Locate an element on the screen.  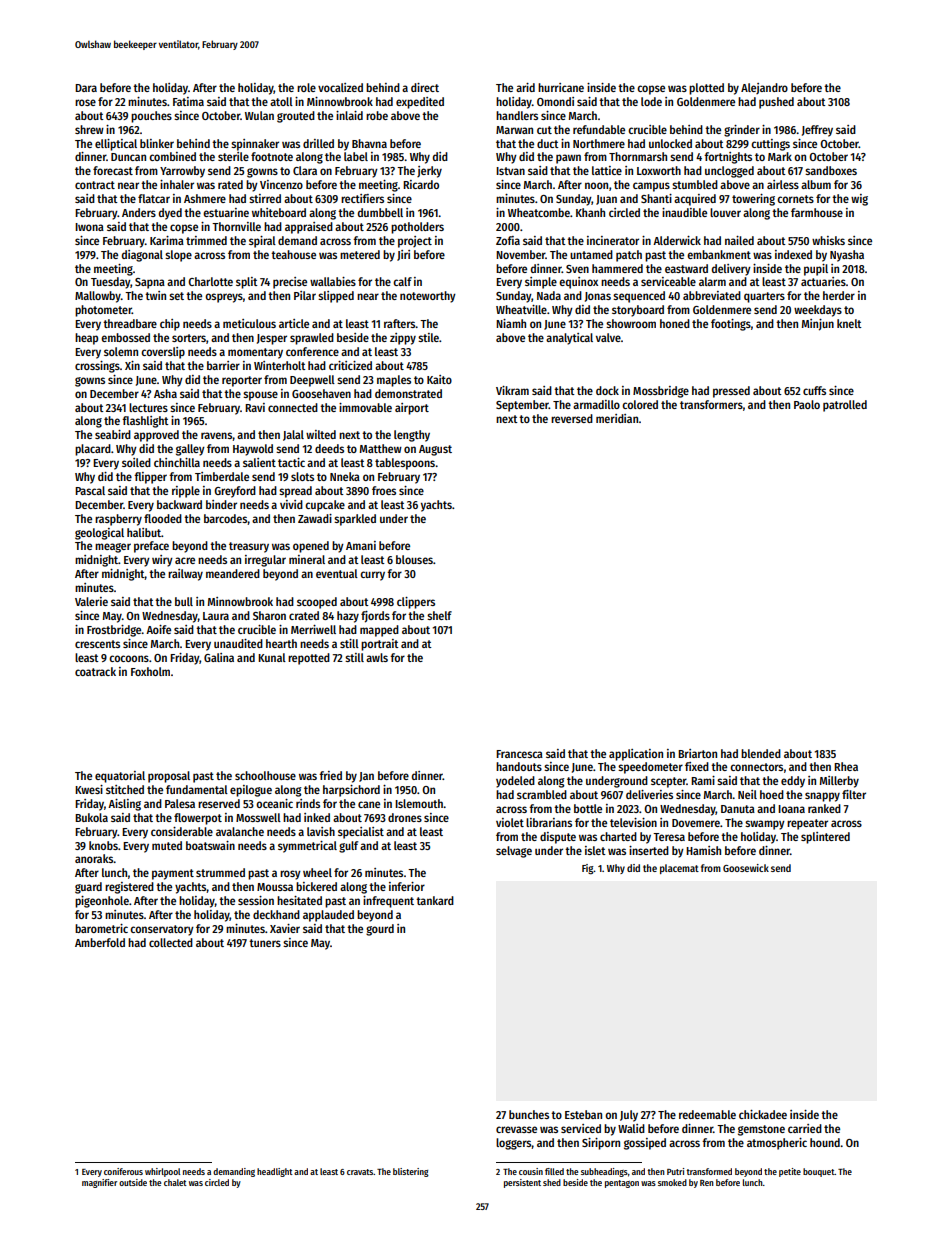
unlocked is located at coordinates (670, 143).
